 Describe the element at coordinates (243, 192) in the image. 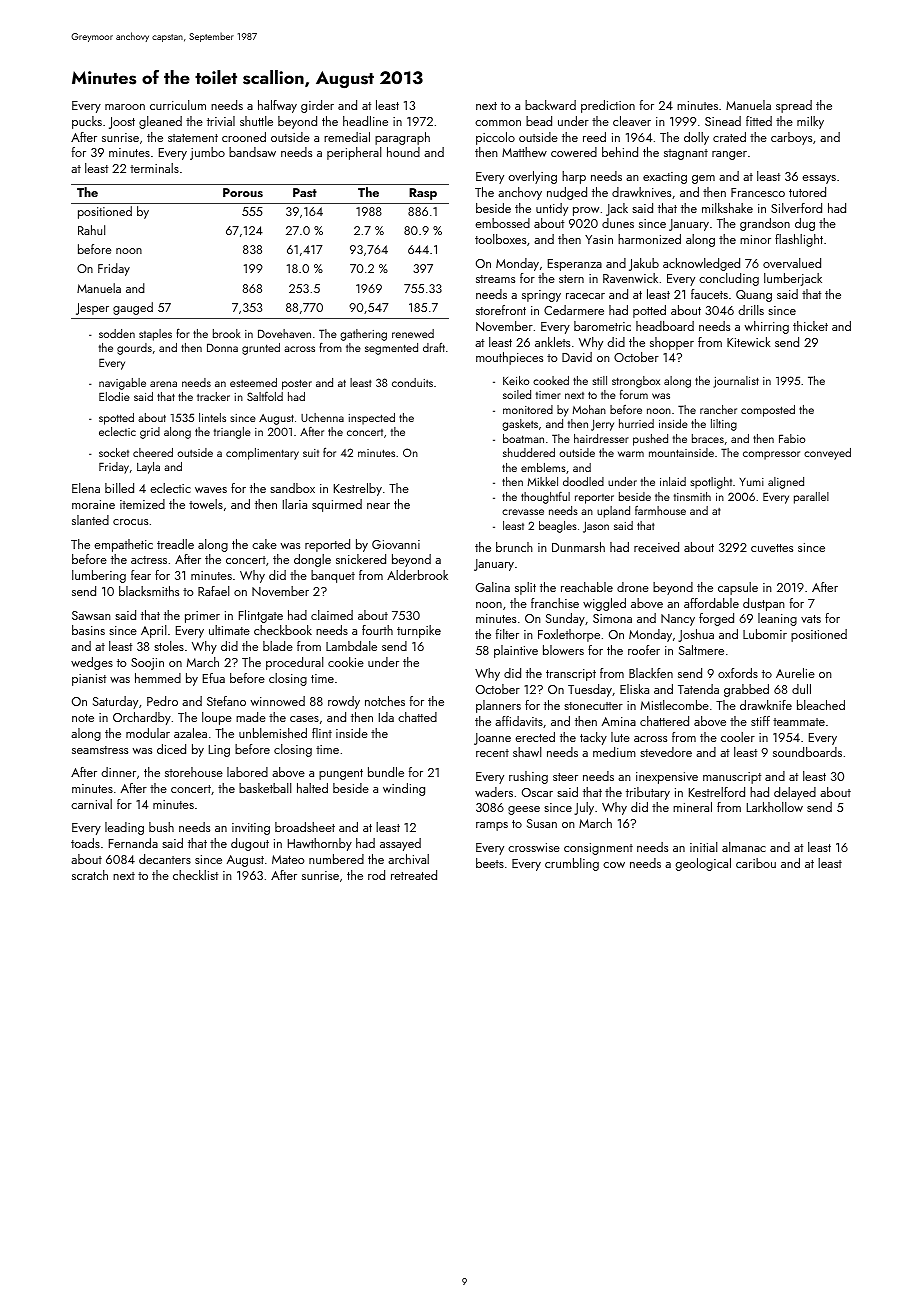

I see `Porous` at that location.
